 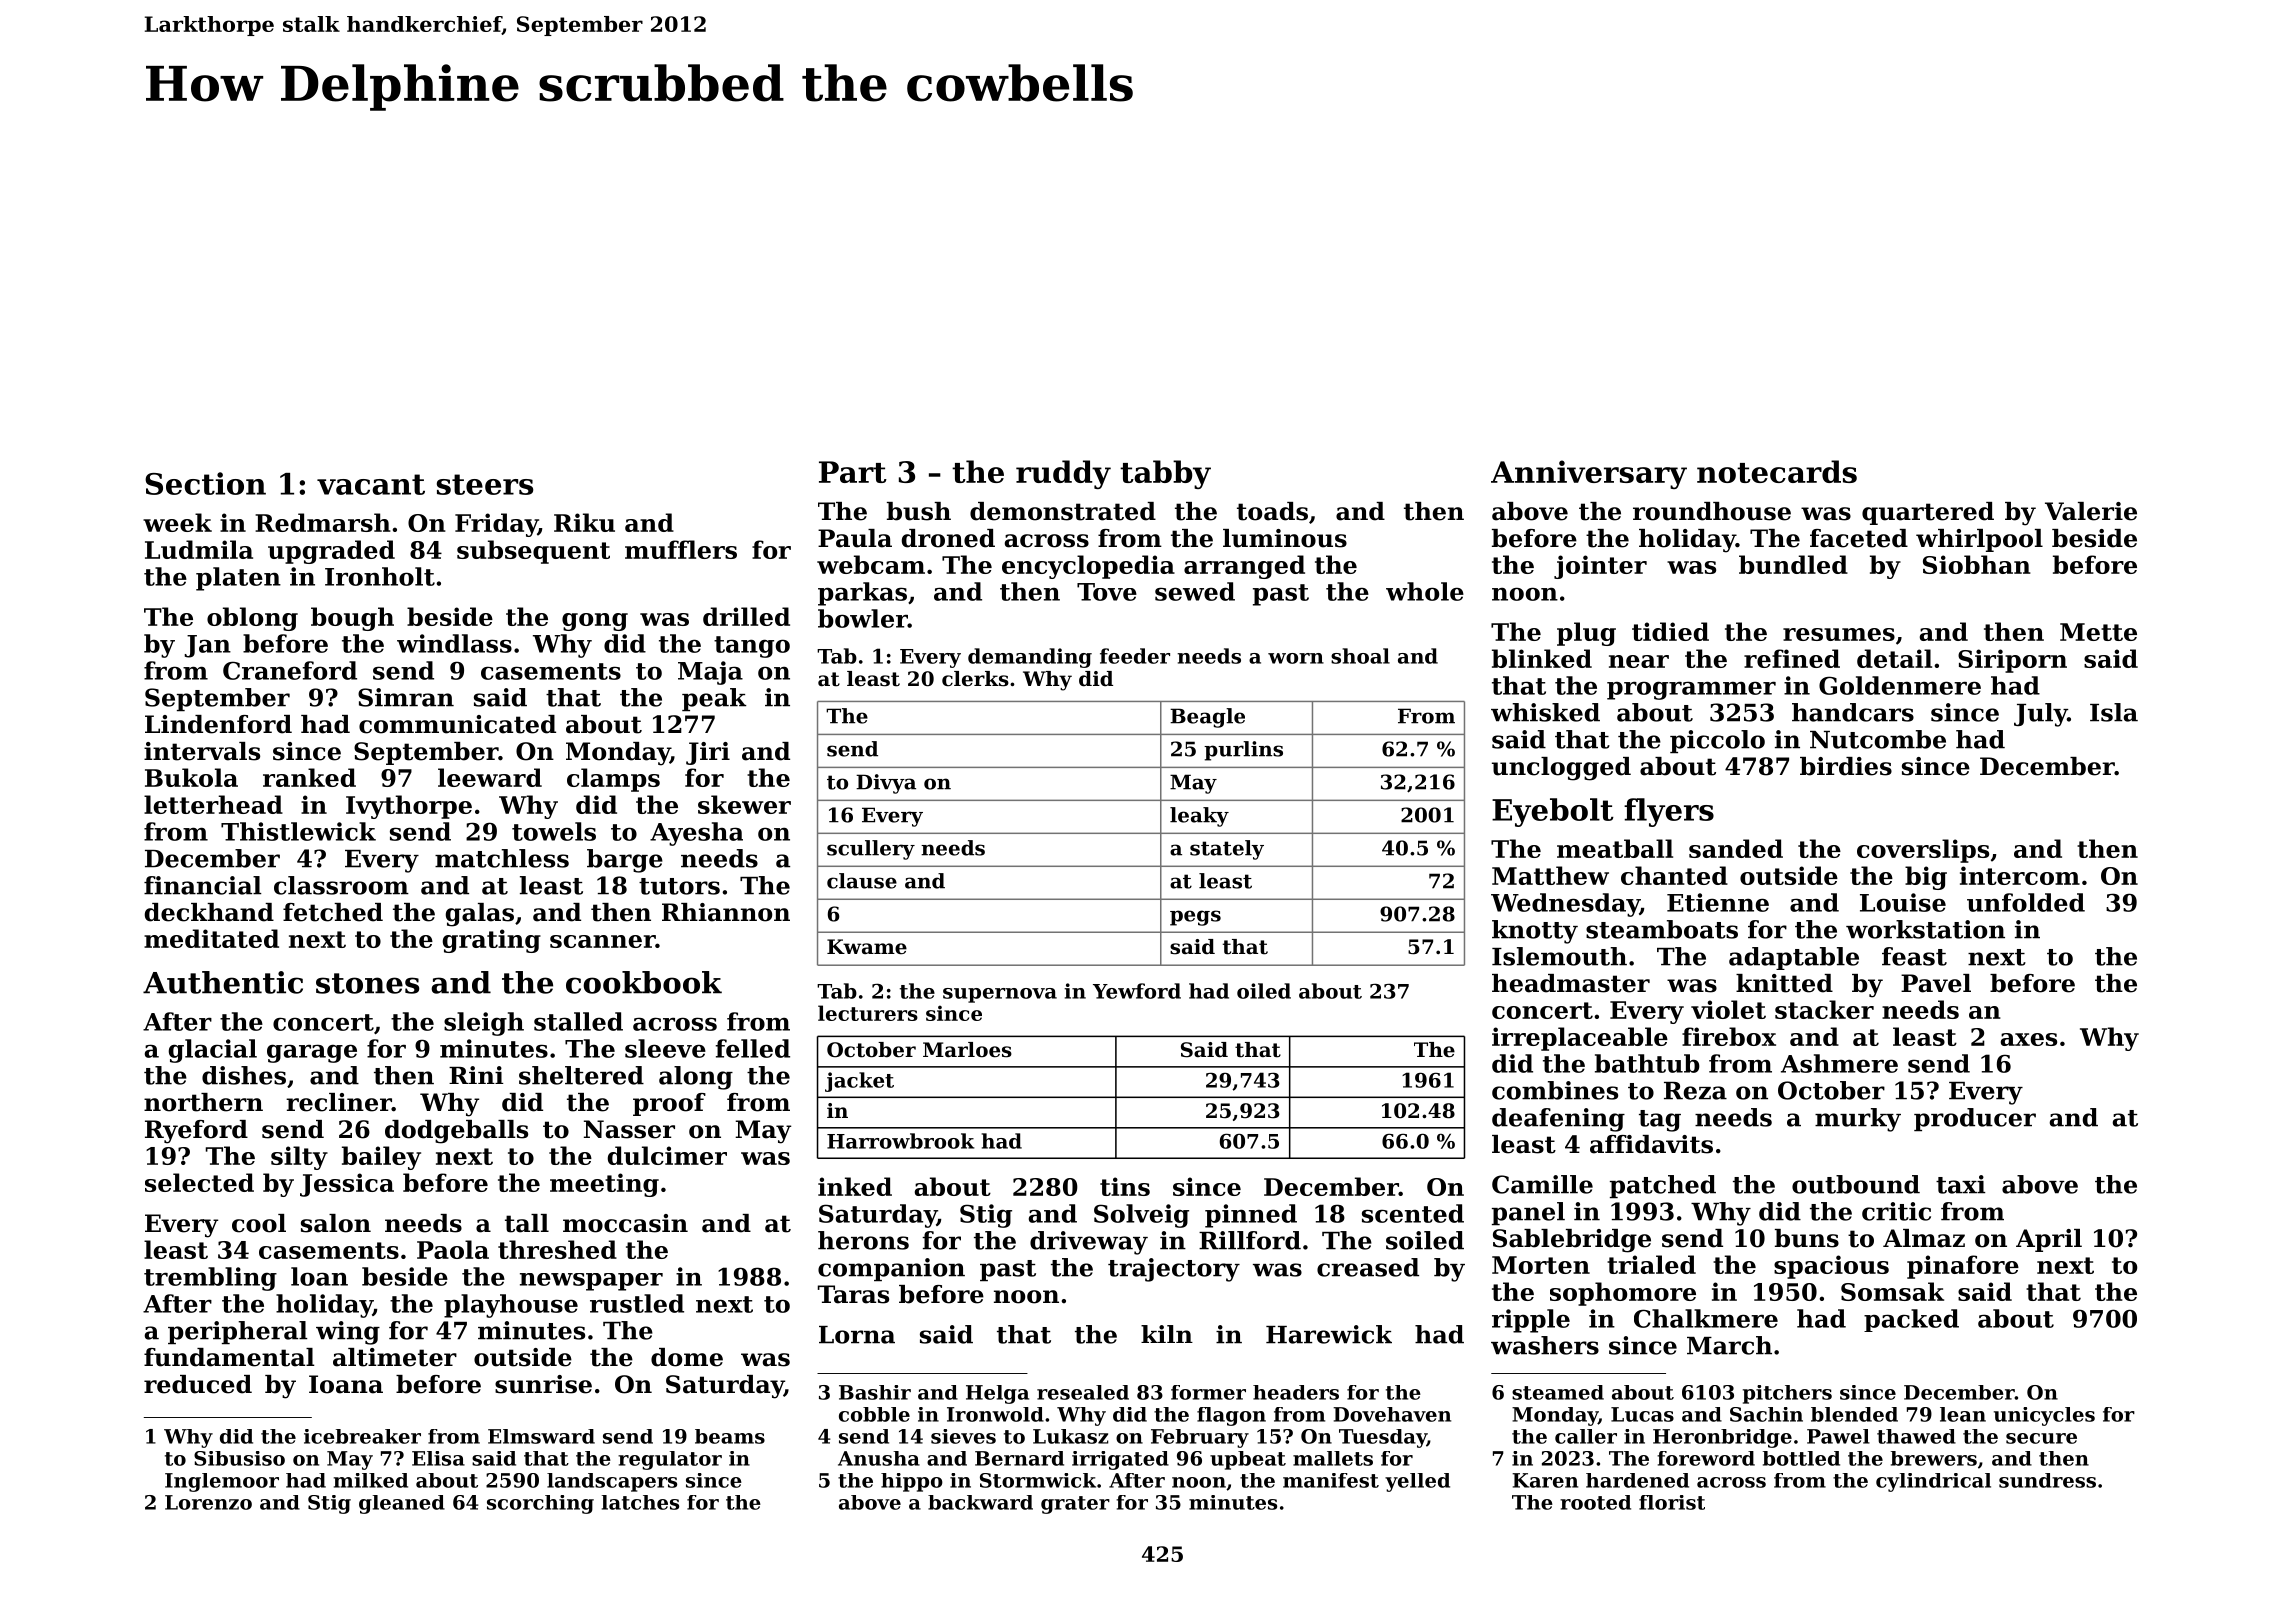 What do you see at coordinates (554, 831) in the screenshot?
I see `towels` at bounding box center [554, 831].
